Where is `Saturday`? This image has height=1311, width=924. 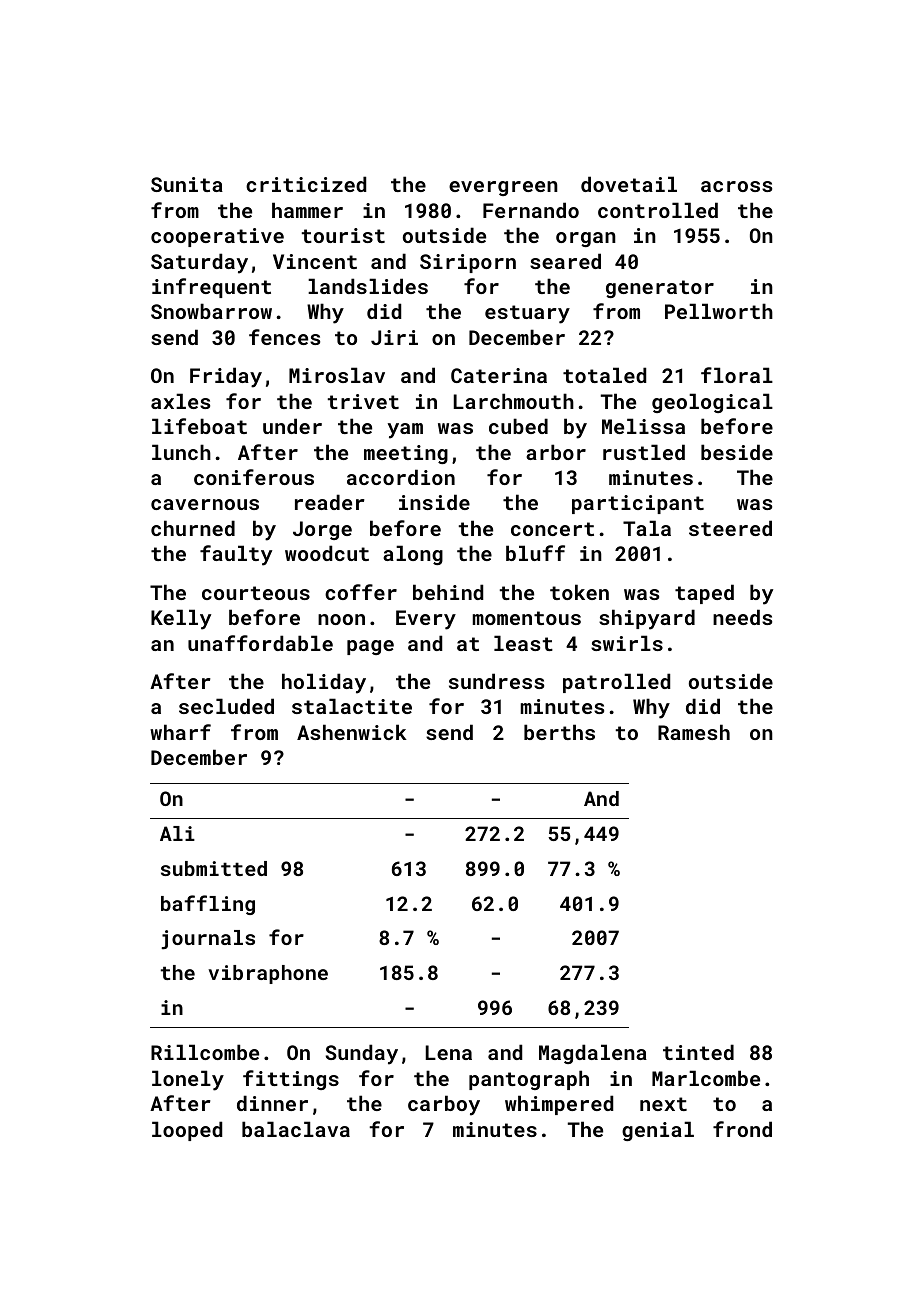 Saturday is located at coordinates (199, 263).
